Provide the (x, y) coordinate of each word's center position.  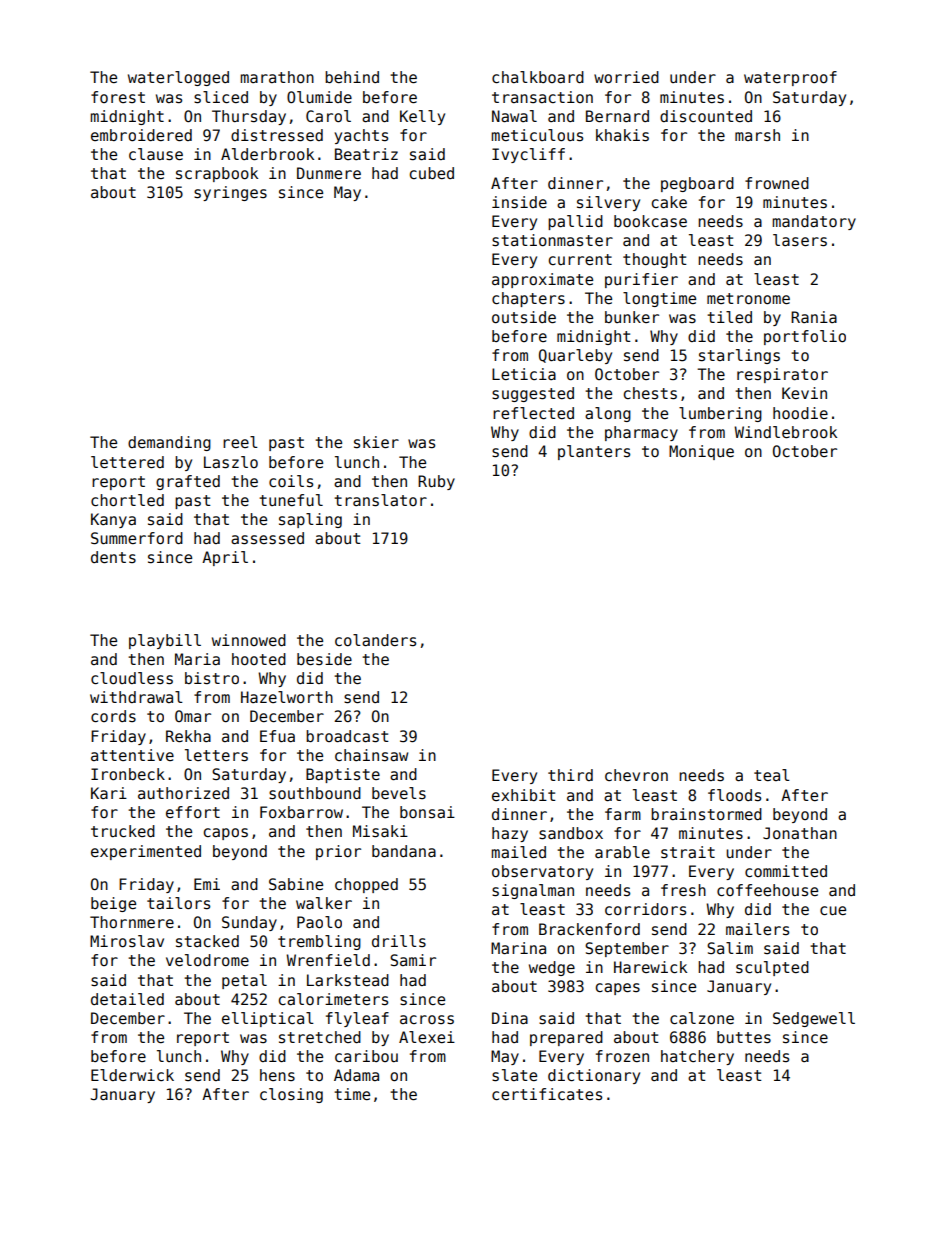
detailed (127, 999)
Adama (356, 1075)
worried (626, 77)
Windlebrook (785, 432)
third (570, 775)
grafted (188, 482)
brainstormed (706, 814)
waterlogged (178, 78)
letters (216, 755)
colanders (375, 640)
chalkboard (538, 77)
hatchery (697, 1057)
